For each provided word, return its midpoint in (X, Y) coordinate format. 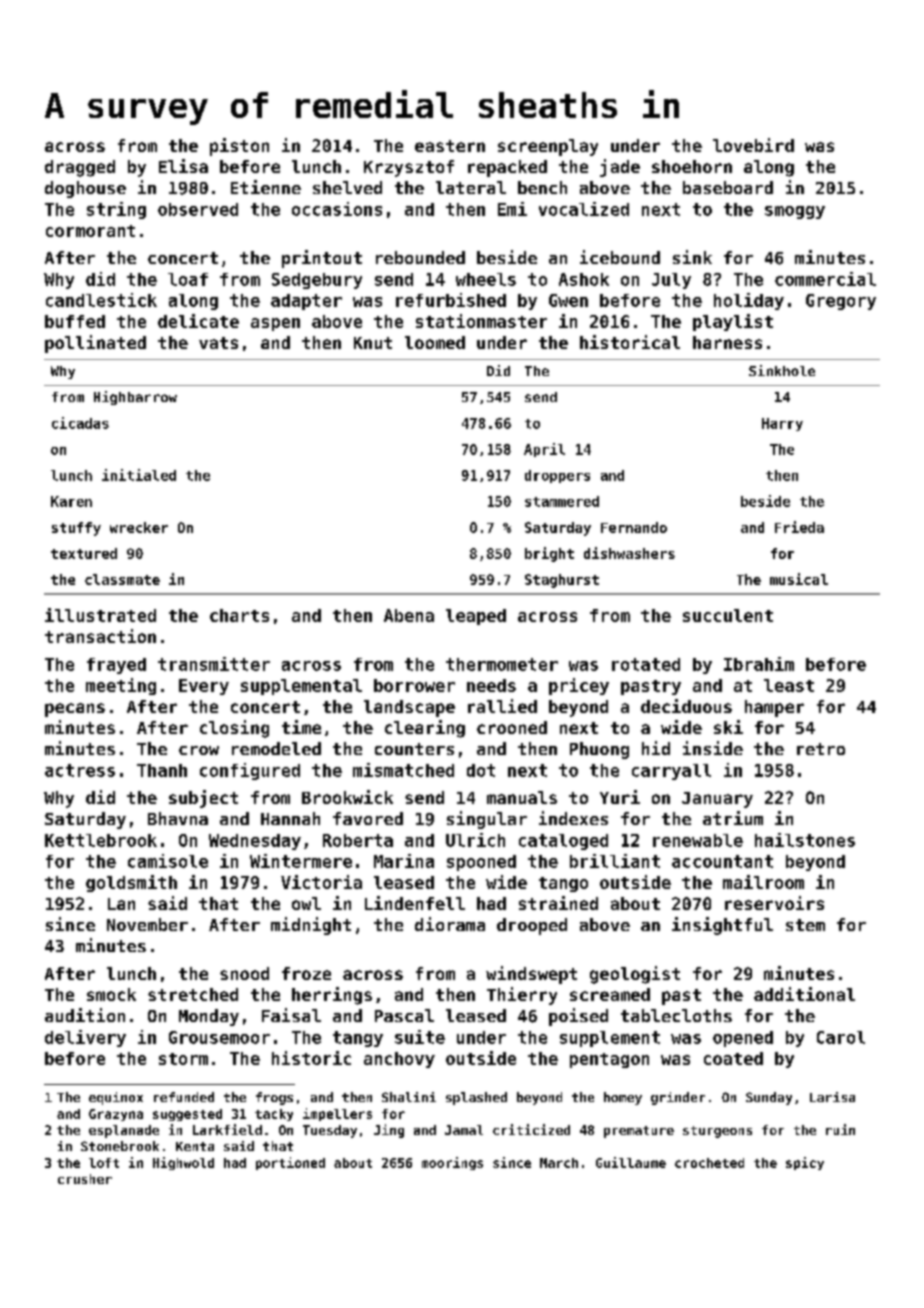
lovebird (753, 145)
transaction (100, 636)
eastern (450, 146)
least (789, 685)
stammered (562, 501)
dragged (80, 168)
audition (85, 1015)
